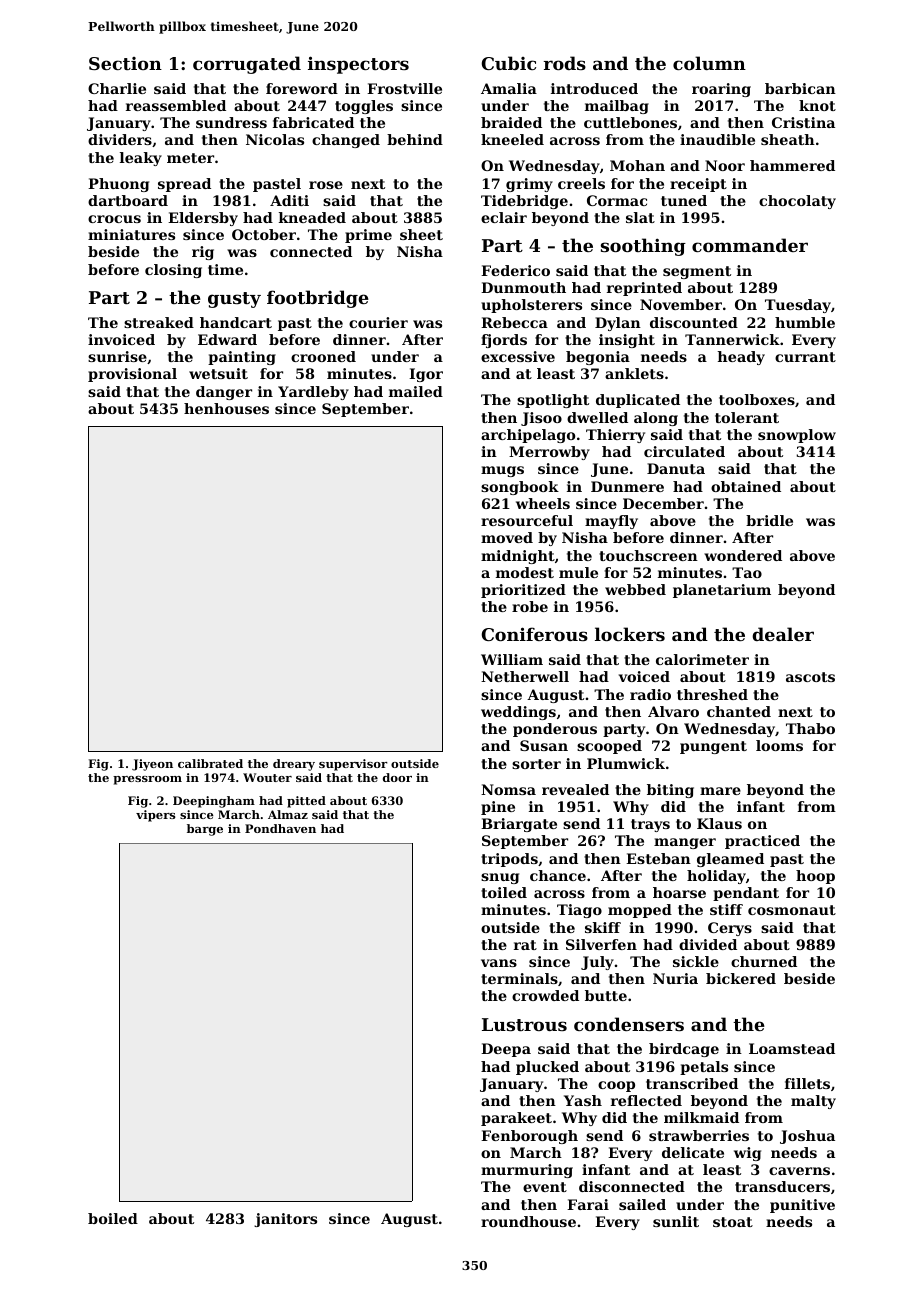 The width and height of the screenshot is (924, 1308). I want to click on roundhouse, so click(528, 1221).
